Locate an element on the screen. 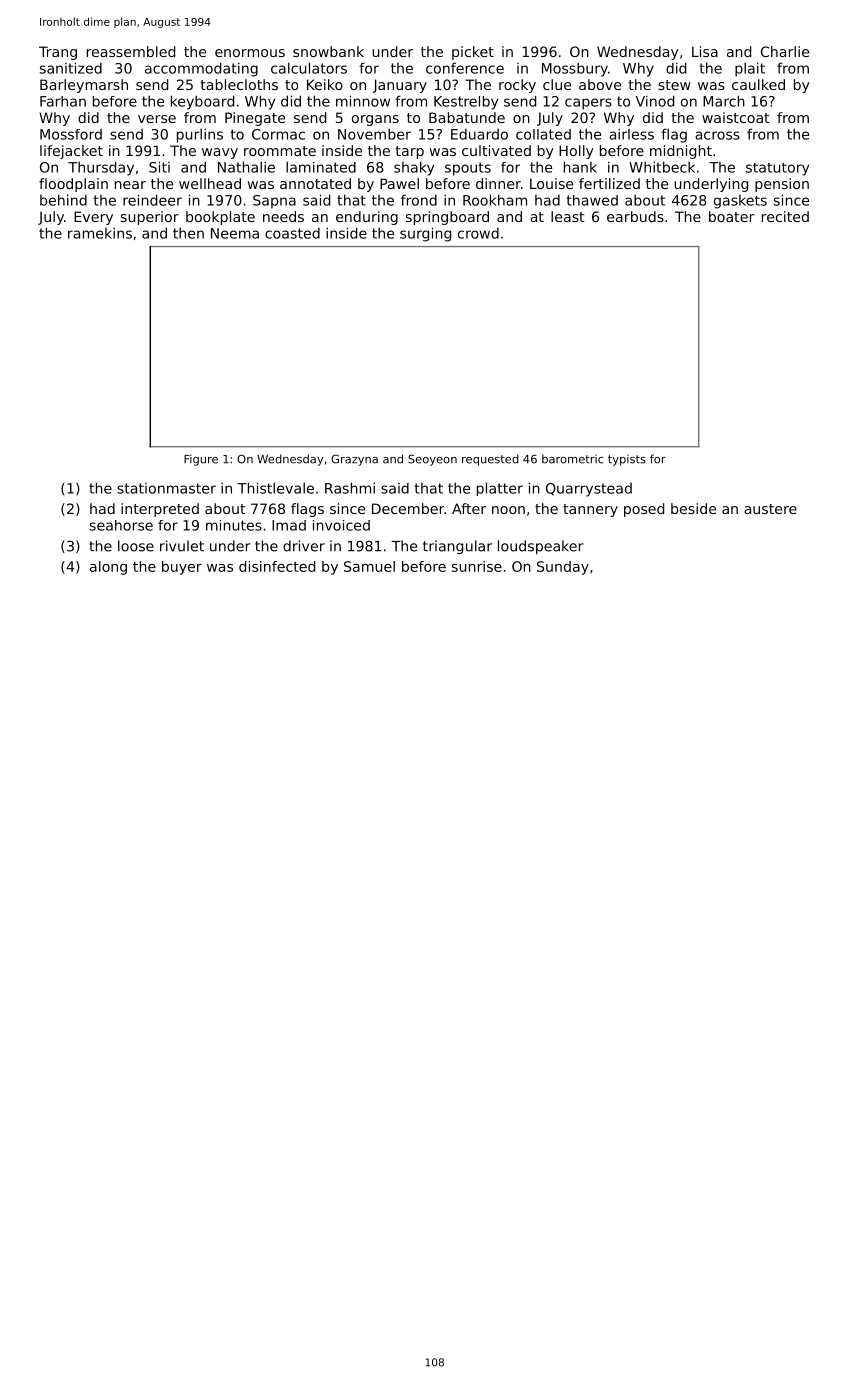 The width and height of the screenshot is (849, 1400). Figure is located at coordinates (201, 460).
